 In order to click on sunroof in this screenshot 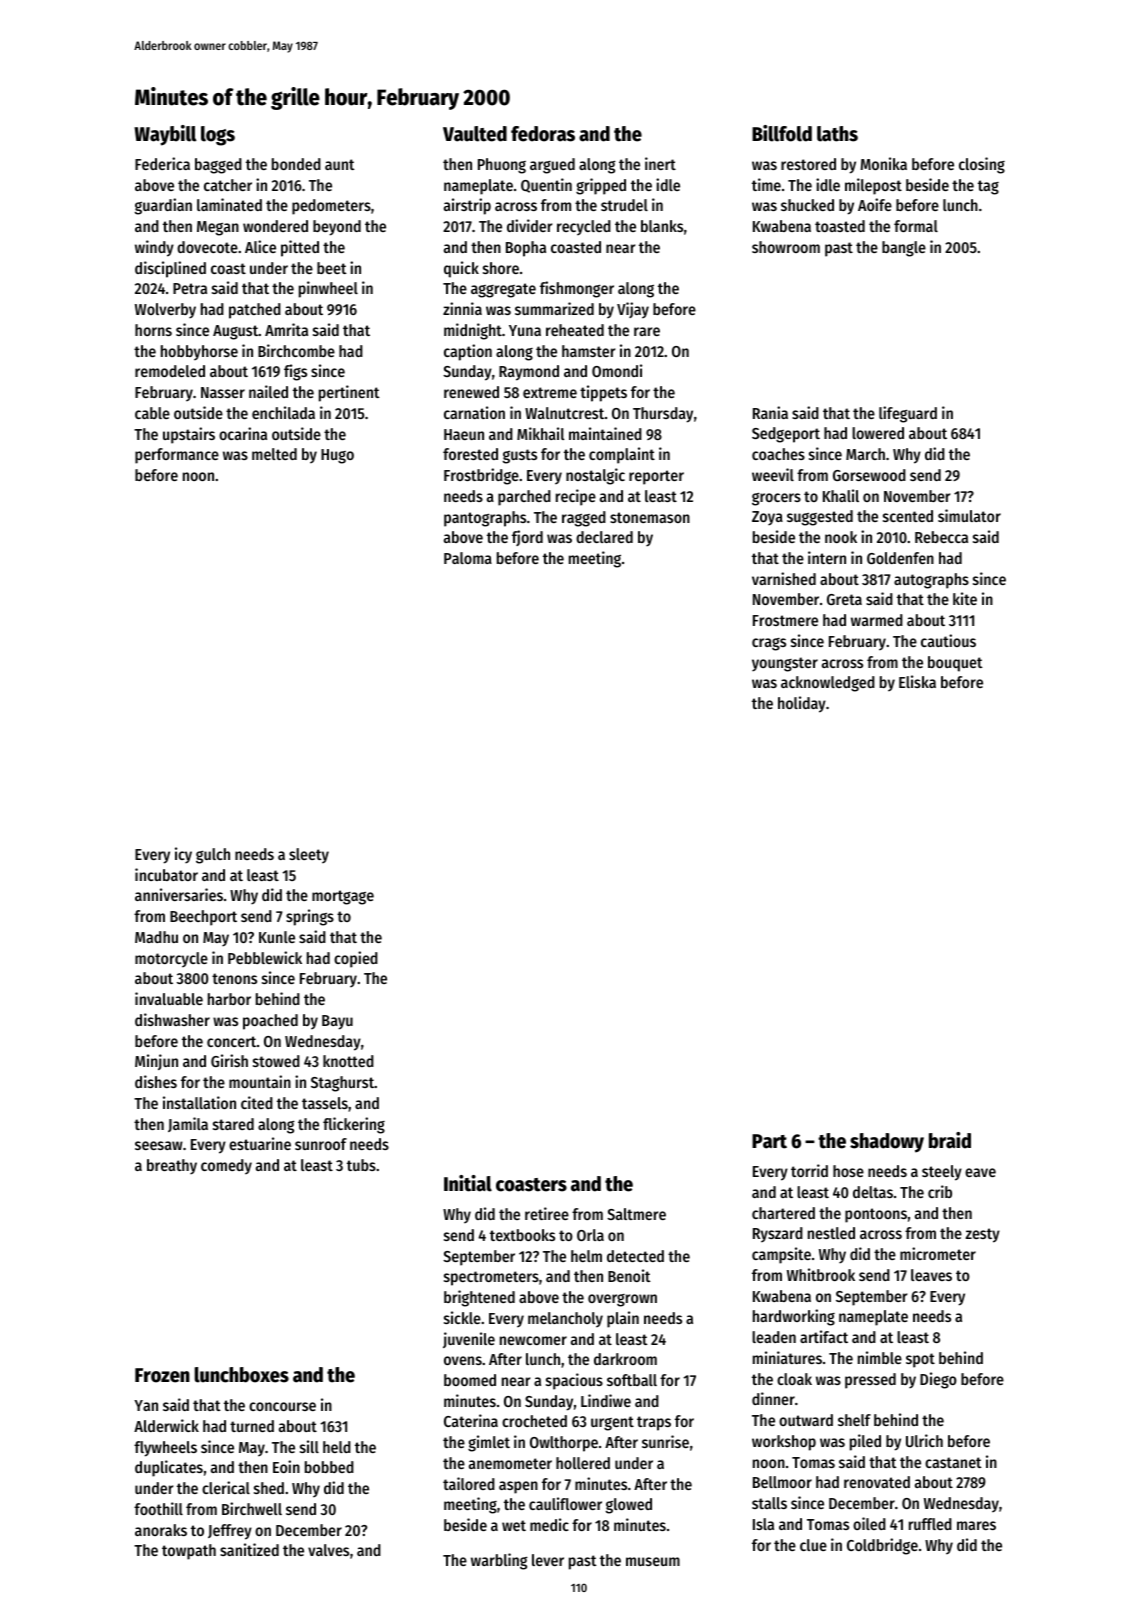, I will do `click(321, 1144)`.
